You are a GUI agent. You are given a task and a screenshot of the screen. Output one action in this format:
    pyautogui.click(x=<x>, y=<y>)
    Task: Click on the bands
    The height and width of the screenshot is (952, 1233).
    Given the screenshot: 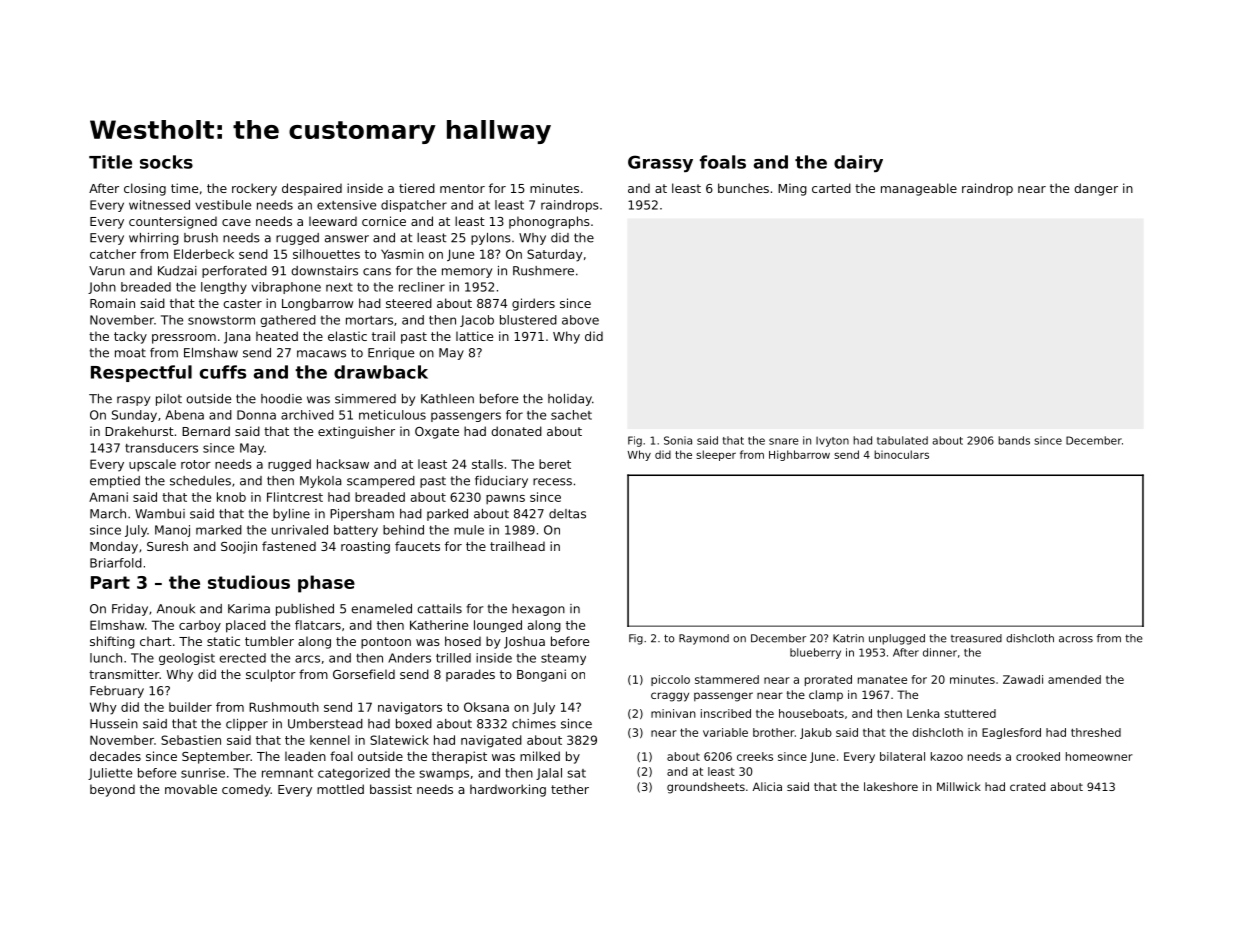 What is the action you would take?
    pyautogui.click(x=1014, y=440)
